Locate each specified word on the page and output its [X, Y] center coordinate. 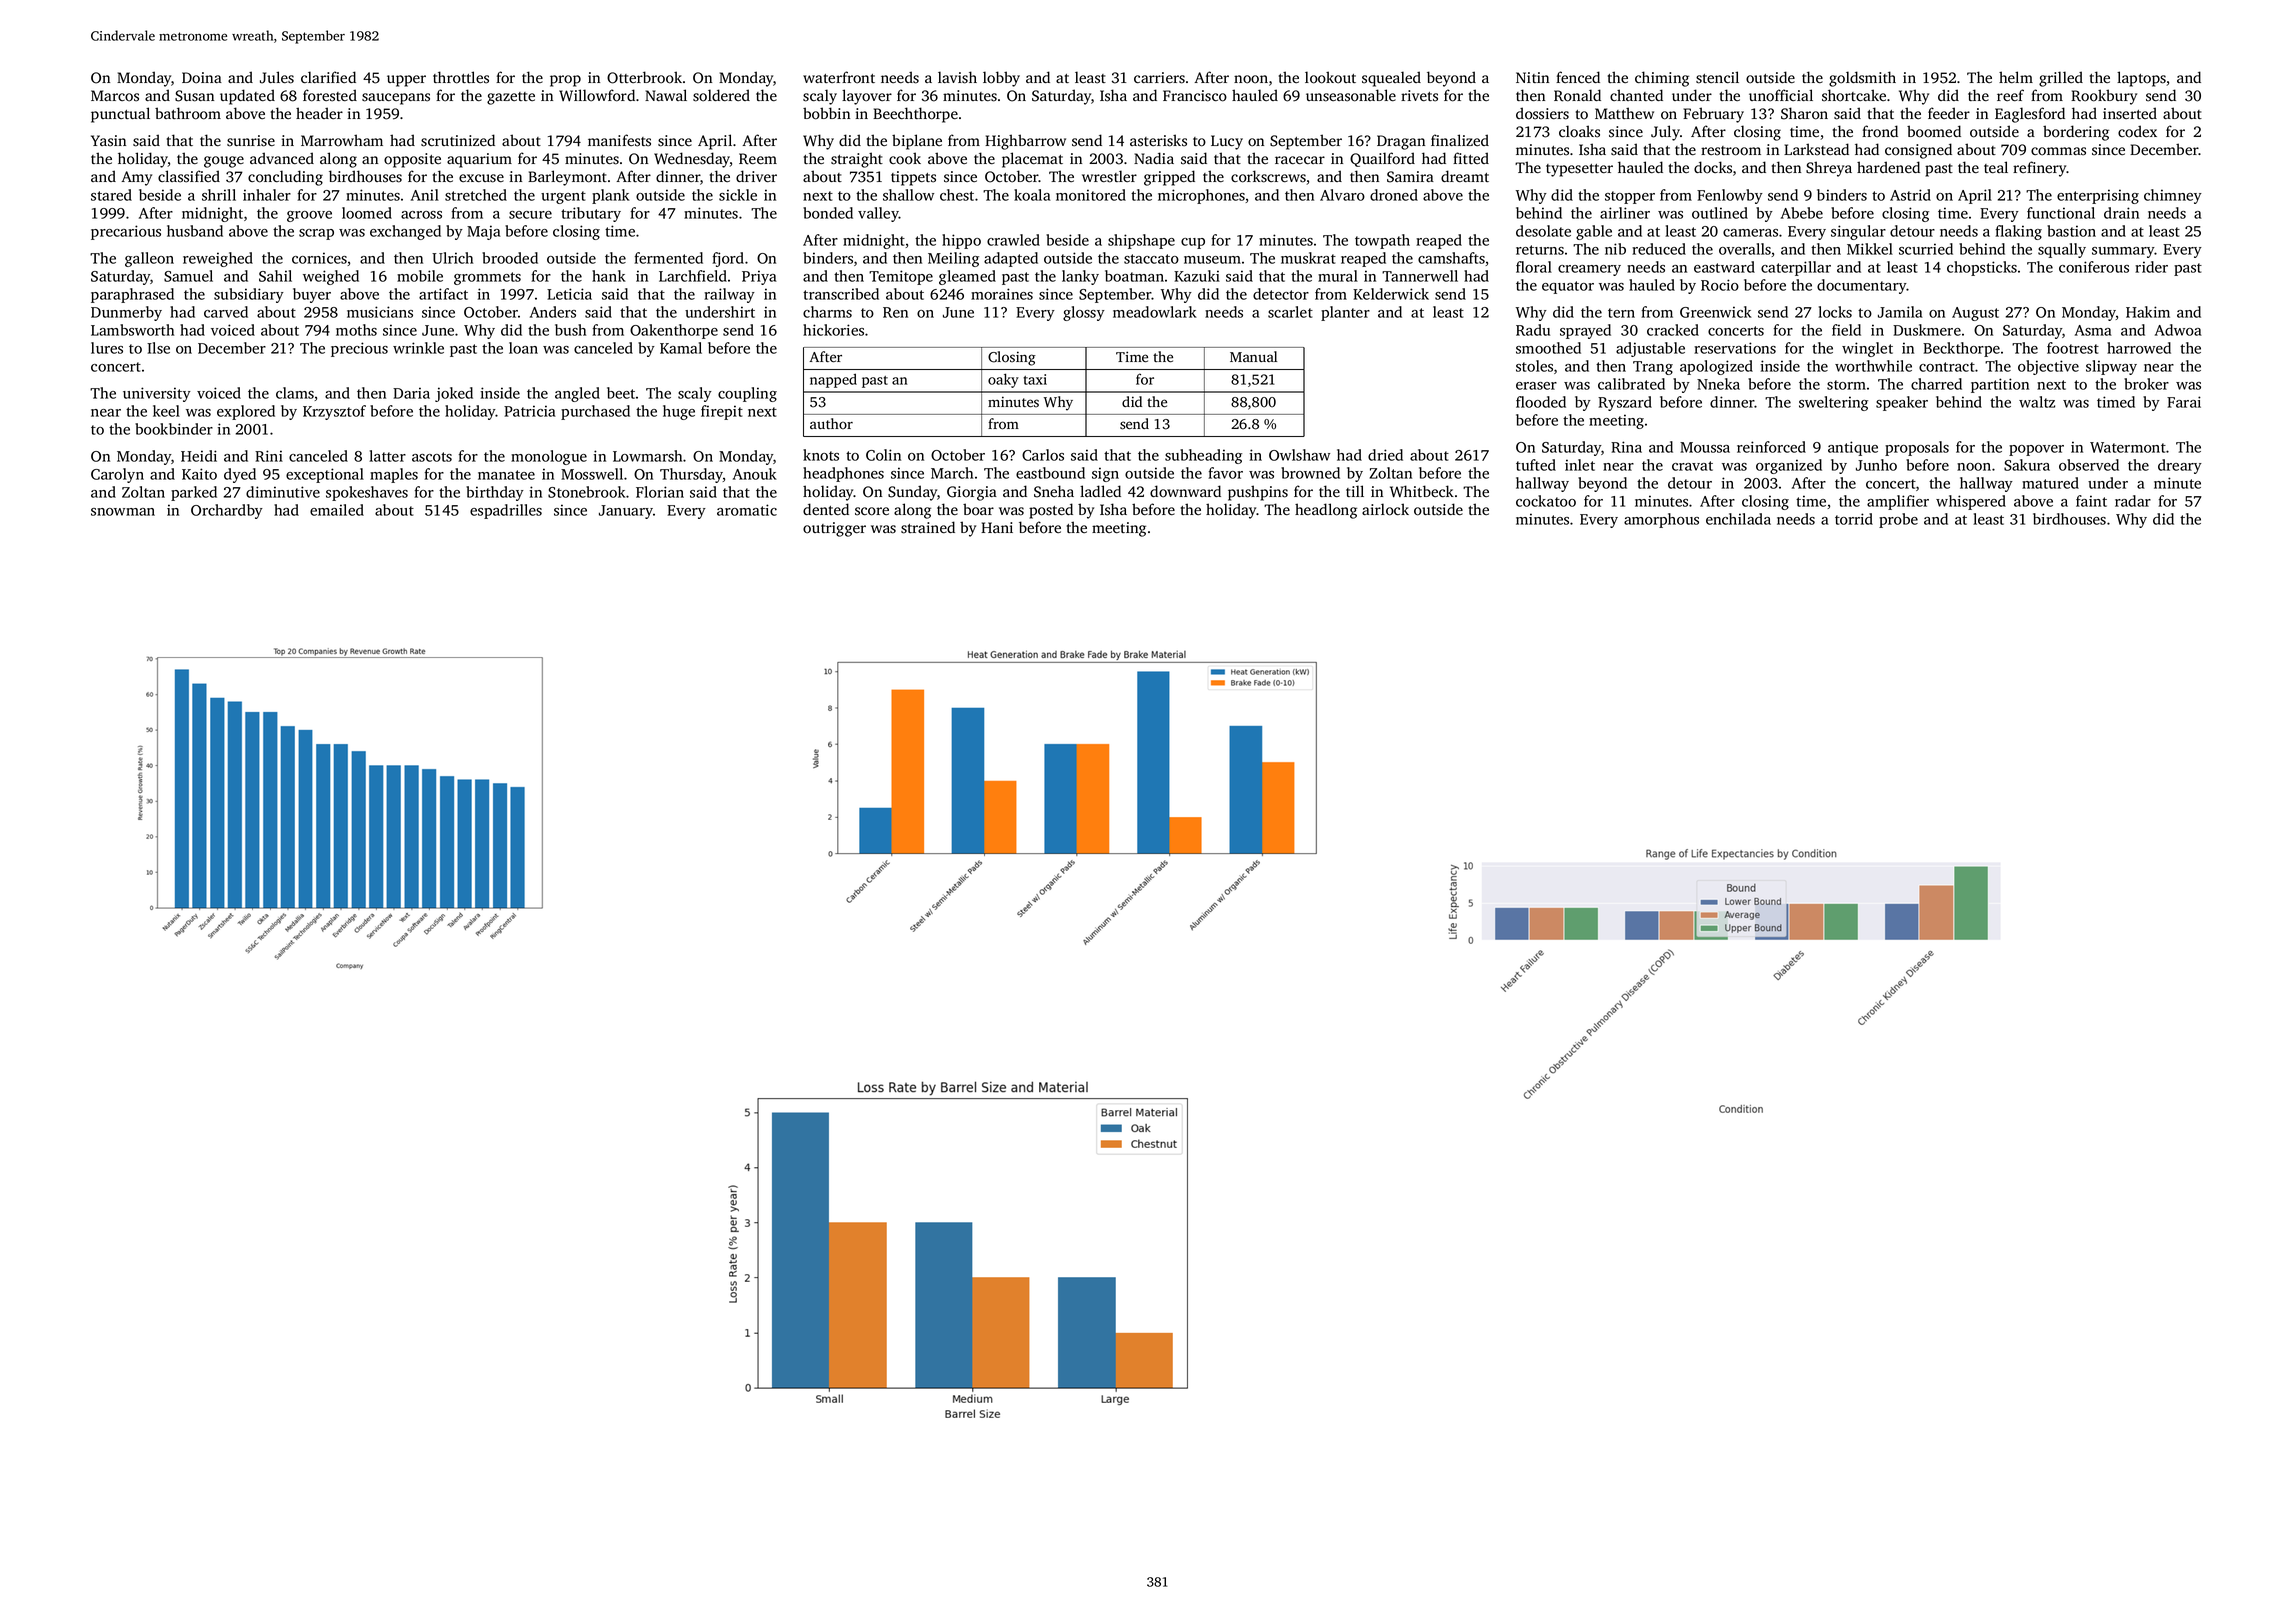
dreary [2180, 466]
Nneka [1718, 384]
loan [523, 348]
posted [1051, 511]
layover [867, 97]
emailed [337, 510]
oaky [1003, 380]
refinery [2040, 169]
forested [330, 95]
